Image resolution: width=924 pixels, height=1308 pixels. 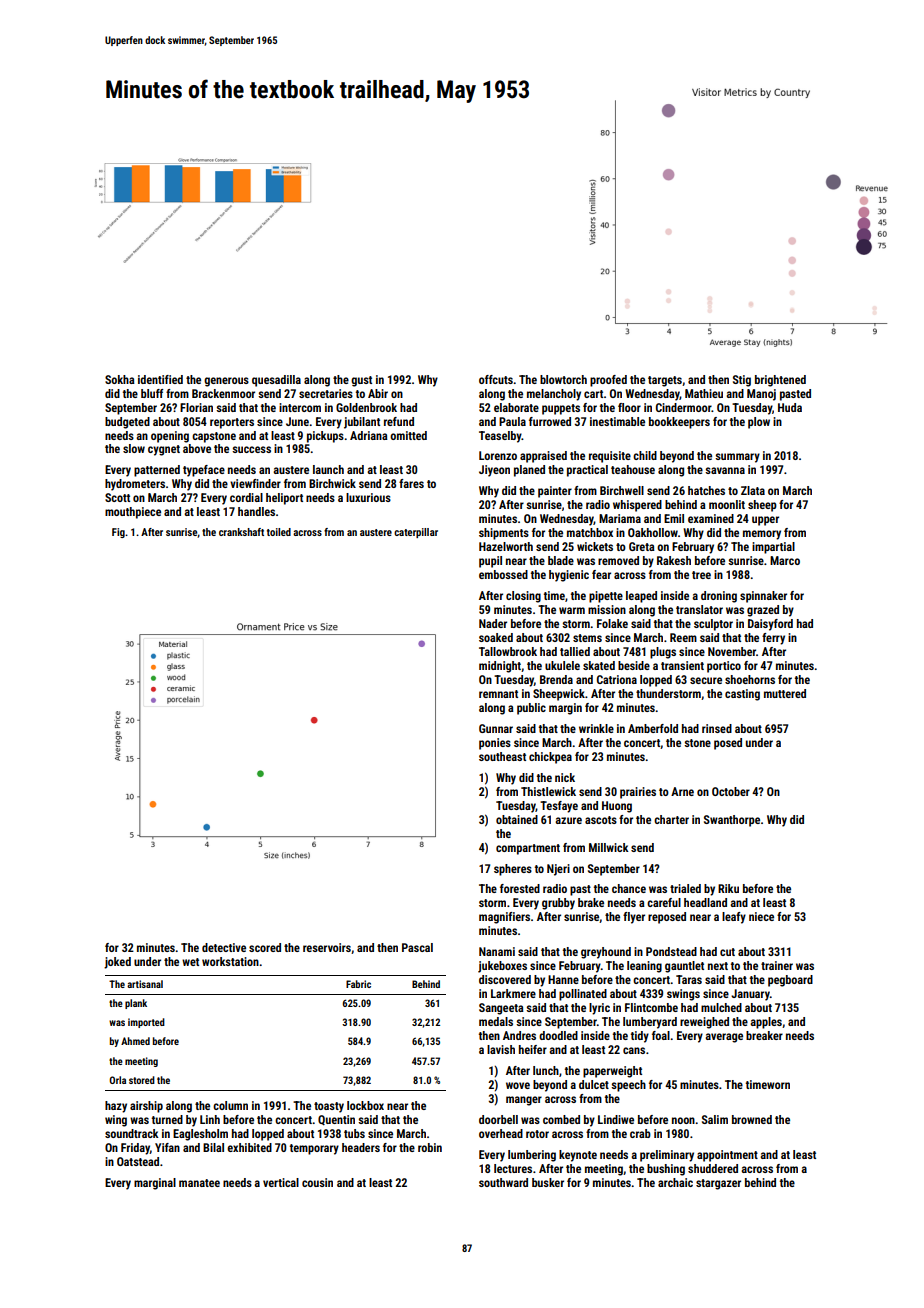 What do you see at coordinates (160, 379) in the screenshot?
I see `identified` at bounding box center [160, 379].
